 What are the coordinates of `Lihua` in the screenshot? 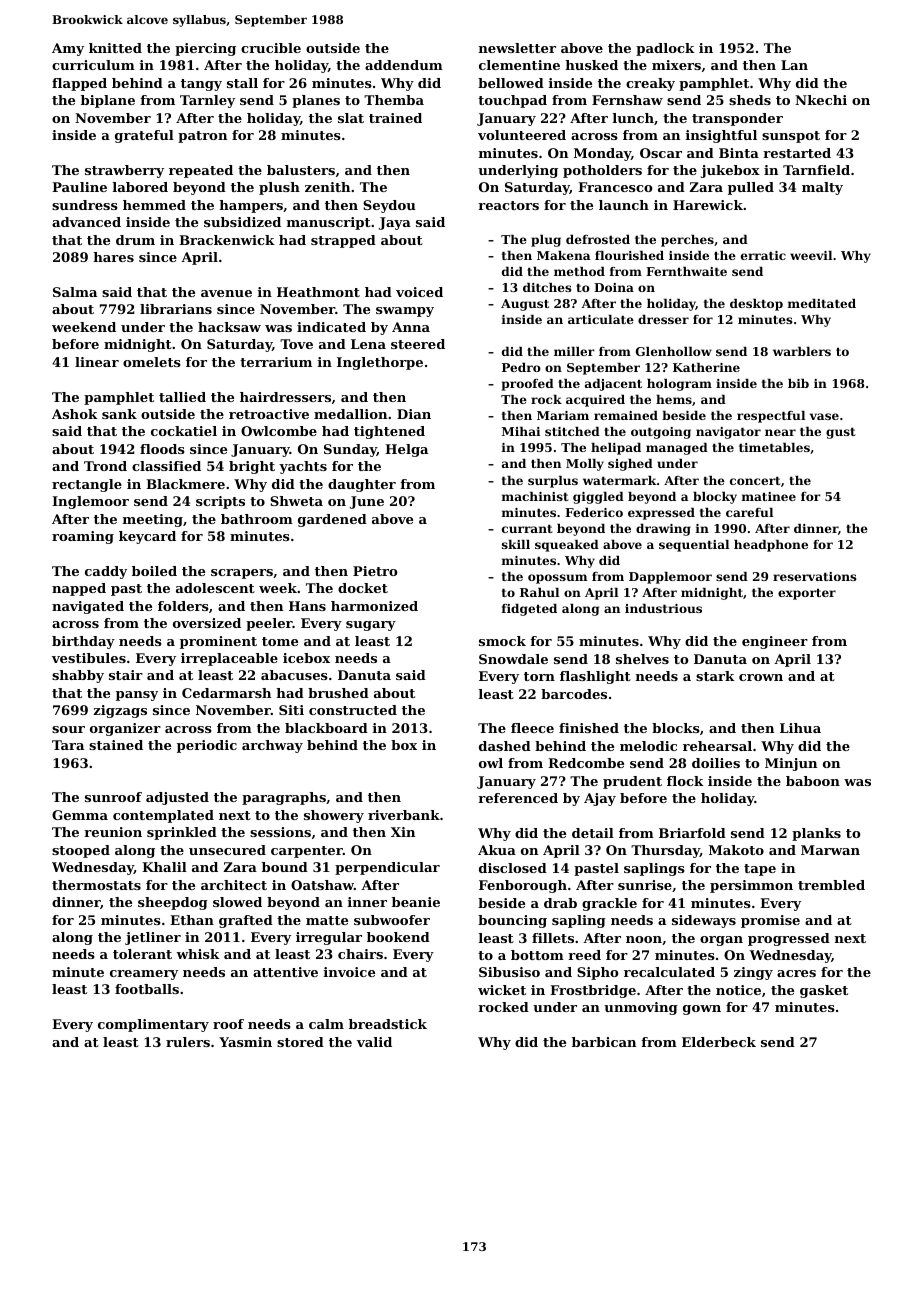 It's located at (800, 728).
